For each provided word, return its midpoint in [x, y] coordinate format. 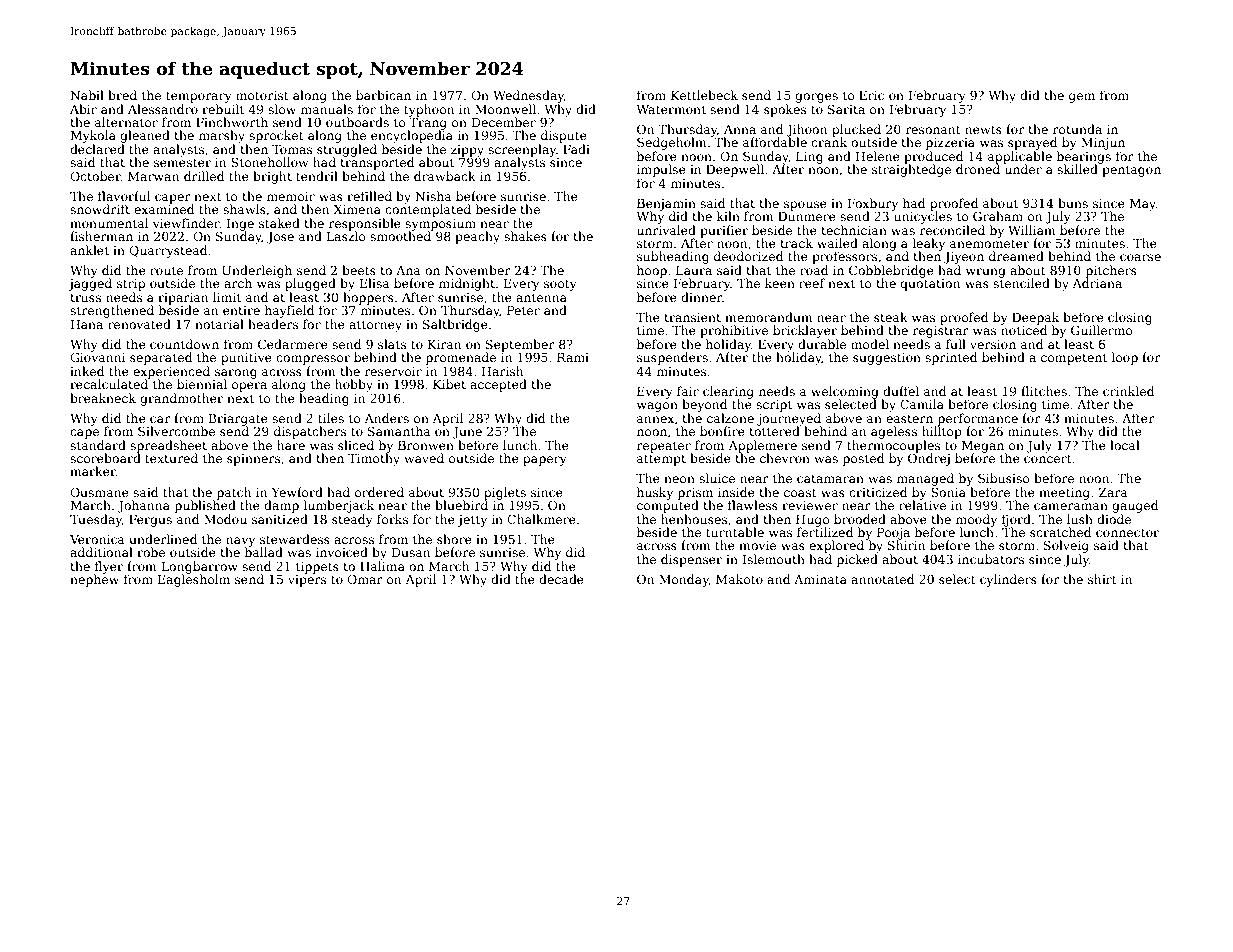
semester [182, 162]
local [1125, 445]
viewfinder [186, 223]
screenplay [522, 150]
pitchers [1111, 271]
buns [1073, 203]
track [796, 243]
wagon [657, 407]
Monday [684, 580]
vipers [307, 581]
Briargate [238, 420]
